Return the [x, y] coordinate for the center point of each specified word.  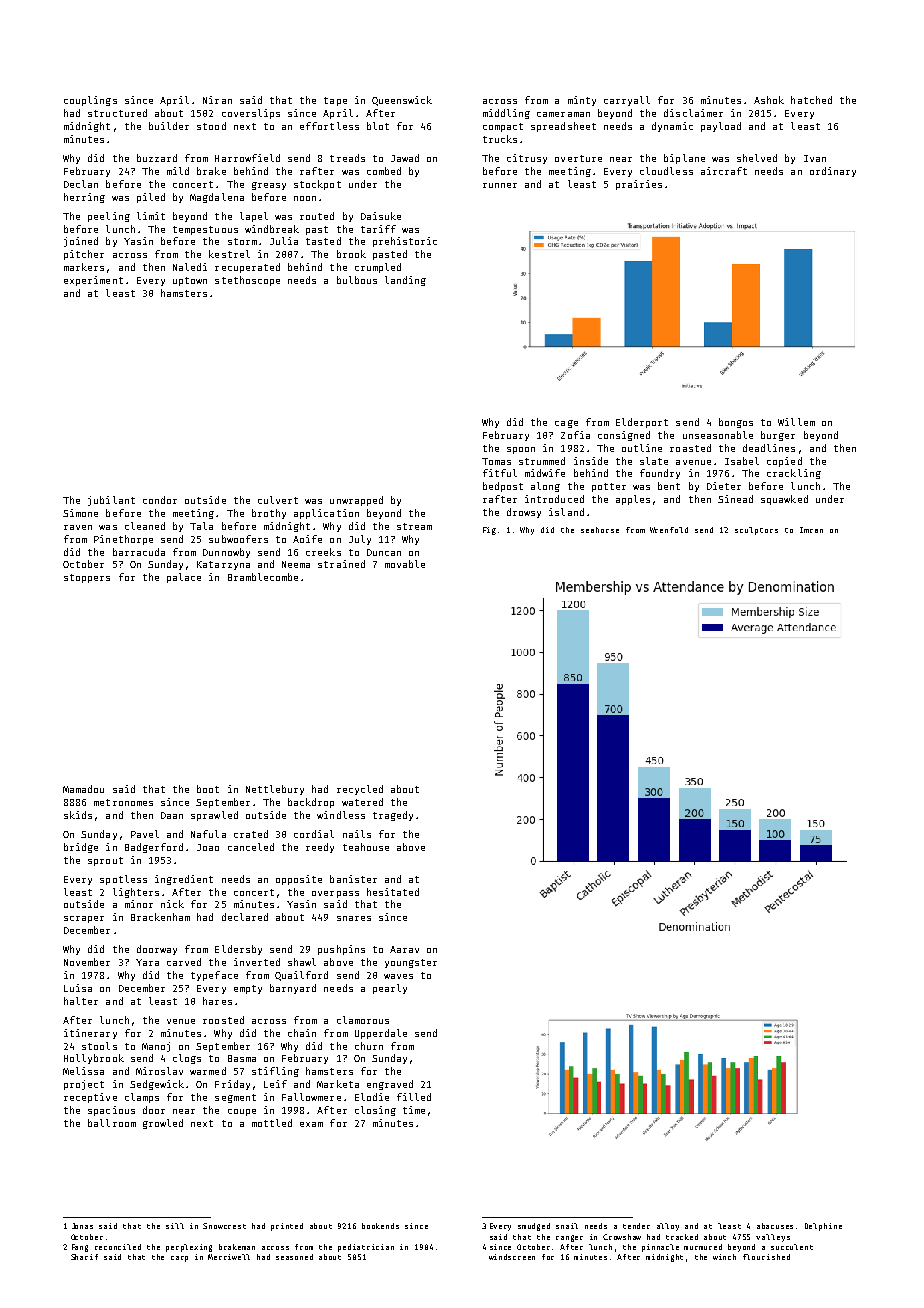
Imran [811, 530]
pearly [390, 989]
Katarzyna [223, 565]
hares [217, 1001]
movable [405, 564]
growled [163, 1124]
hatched [811, 100]
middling [506, 114]
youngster [411, 963]
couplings [90, 101]
